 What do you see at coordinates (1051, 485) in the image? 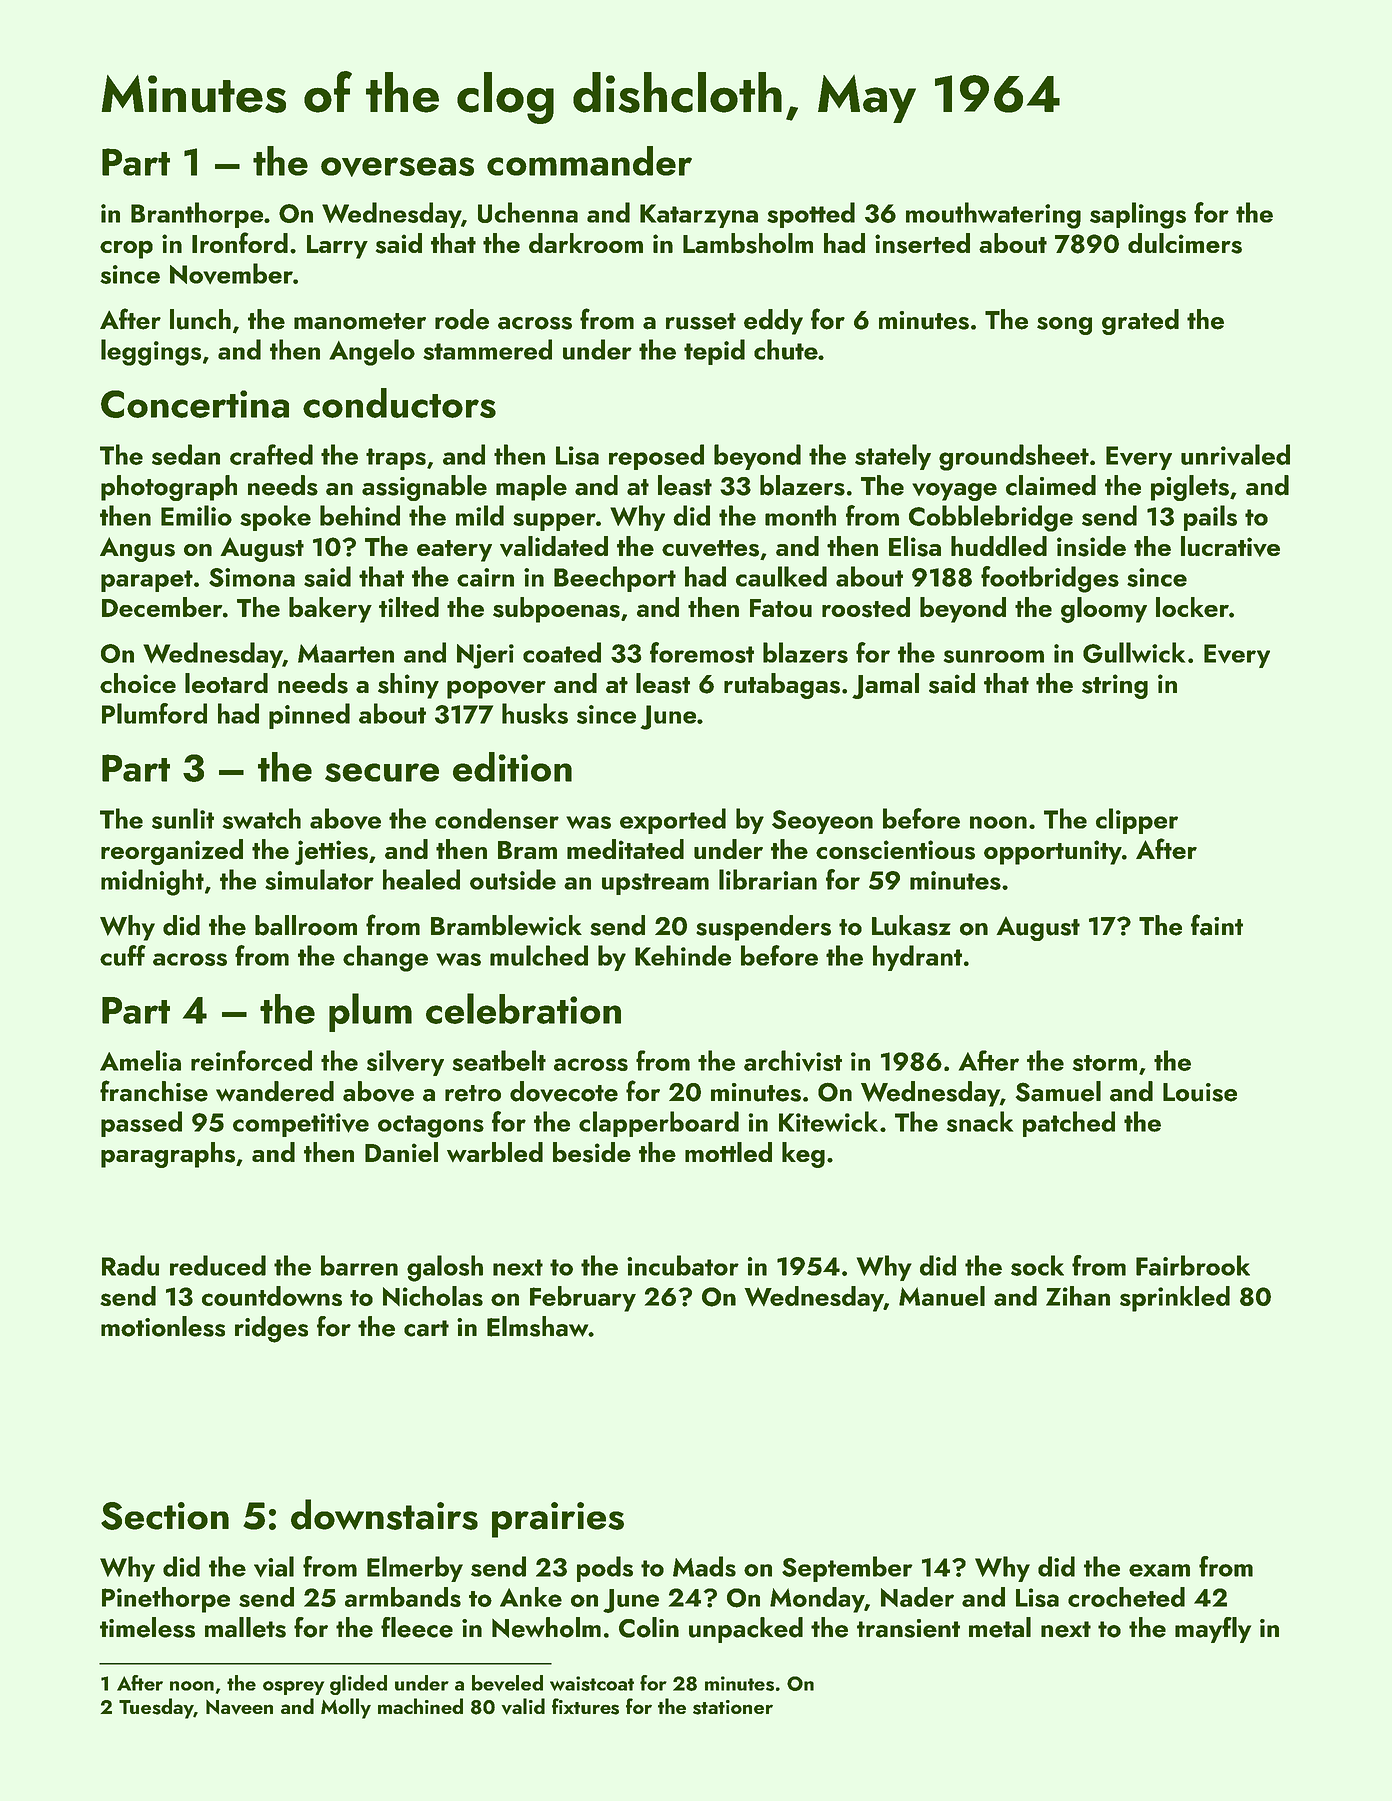
I see `claimed` at bounding box center [1051, 485].
